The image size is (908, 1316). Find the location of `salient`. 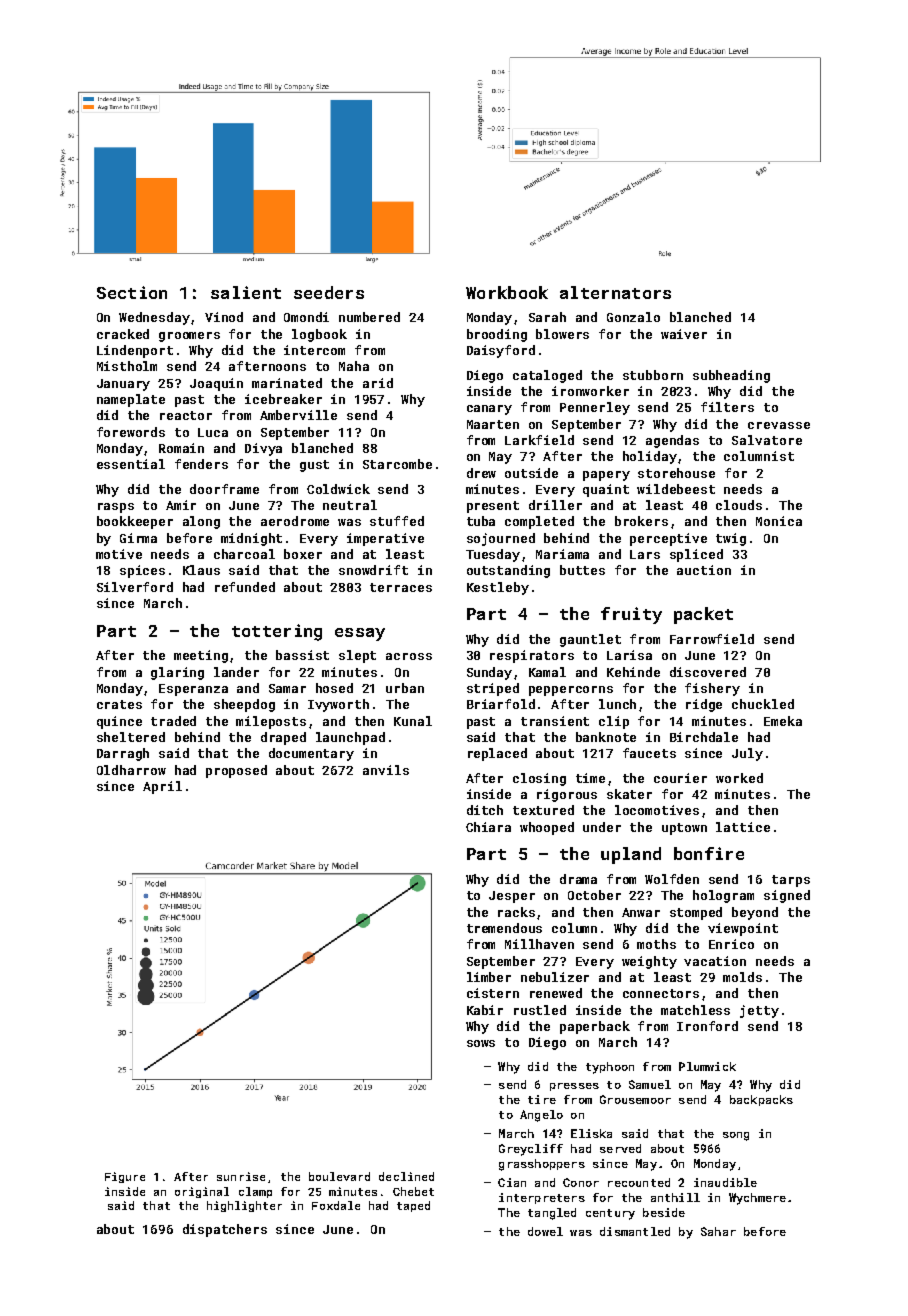

salient is located at coordinates (246, 292).
